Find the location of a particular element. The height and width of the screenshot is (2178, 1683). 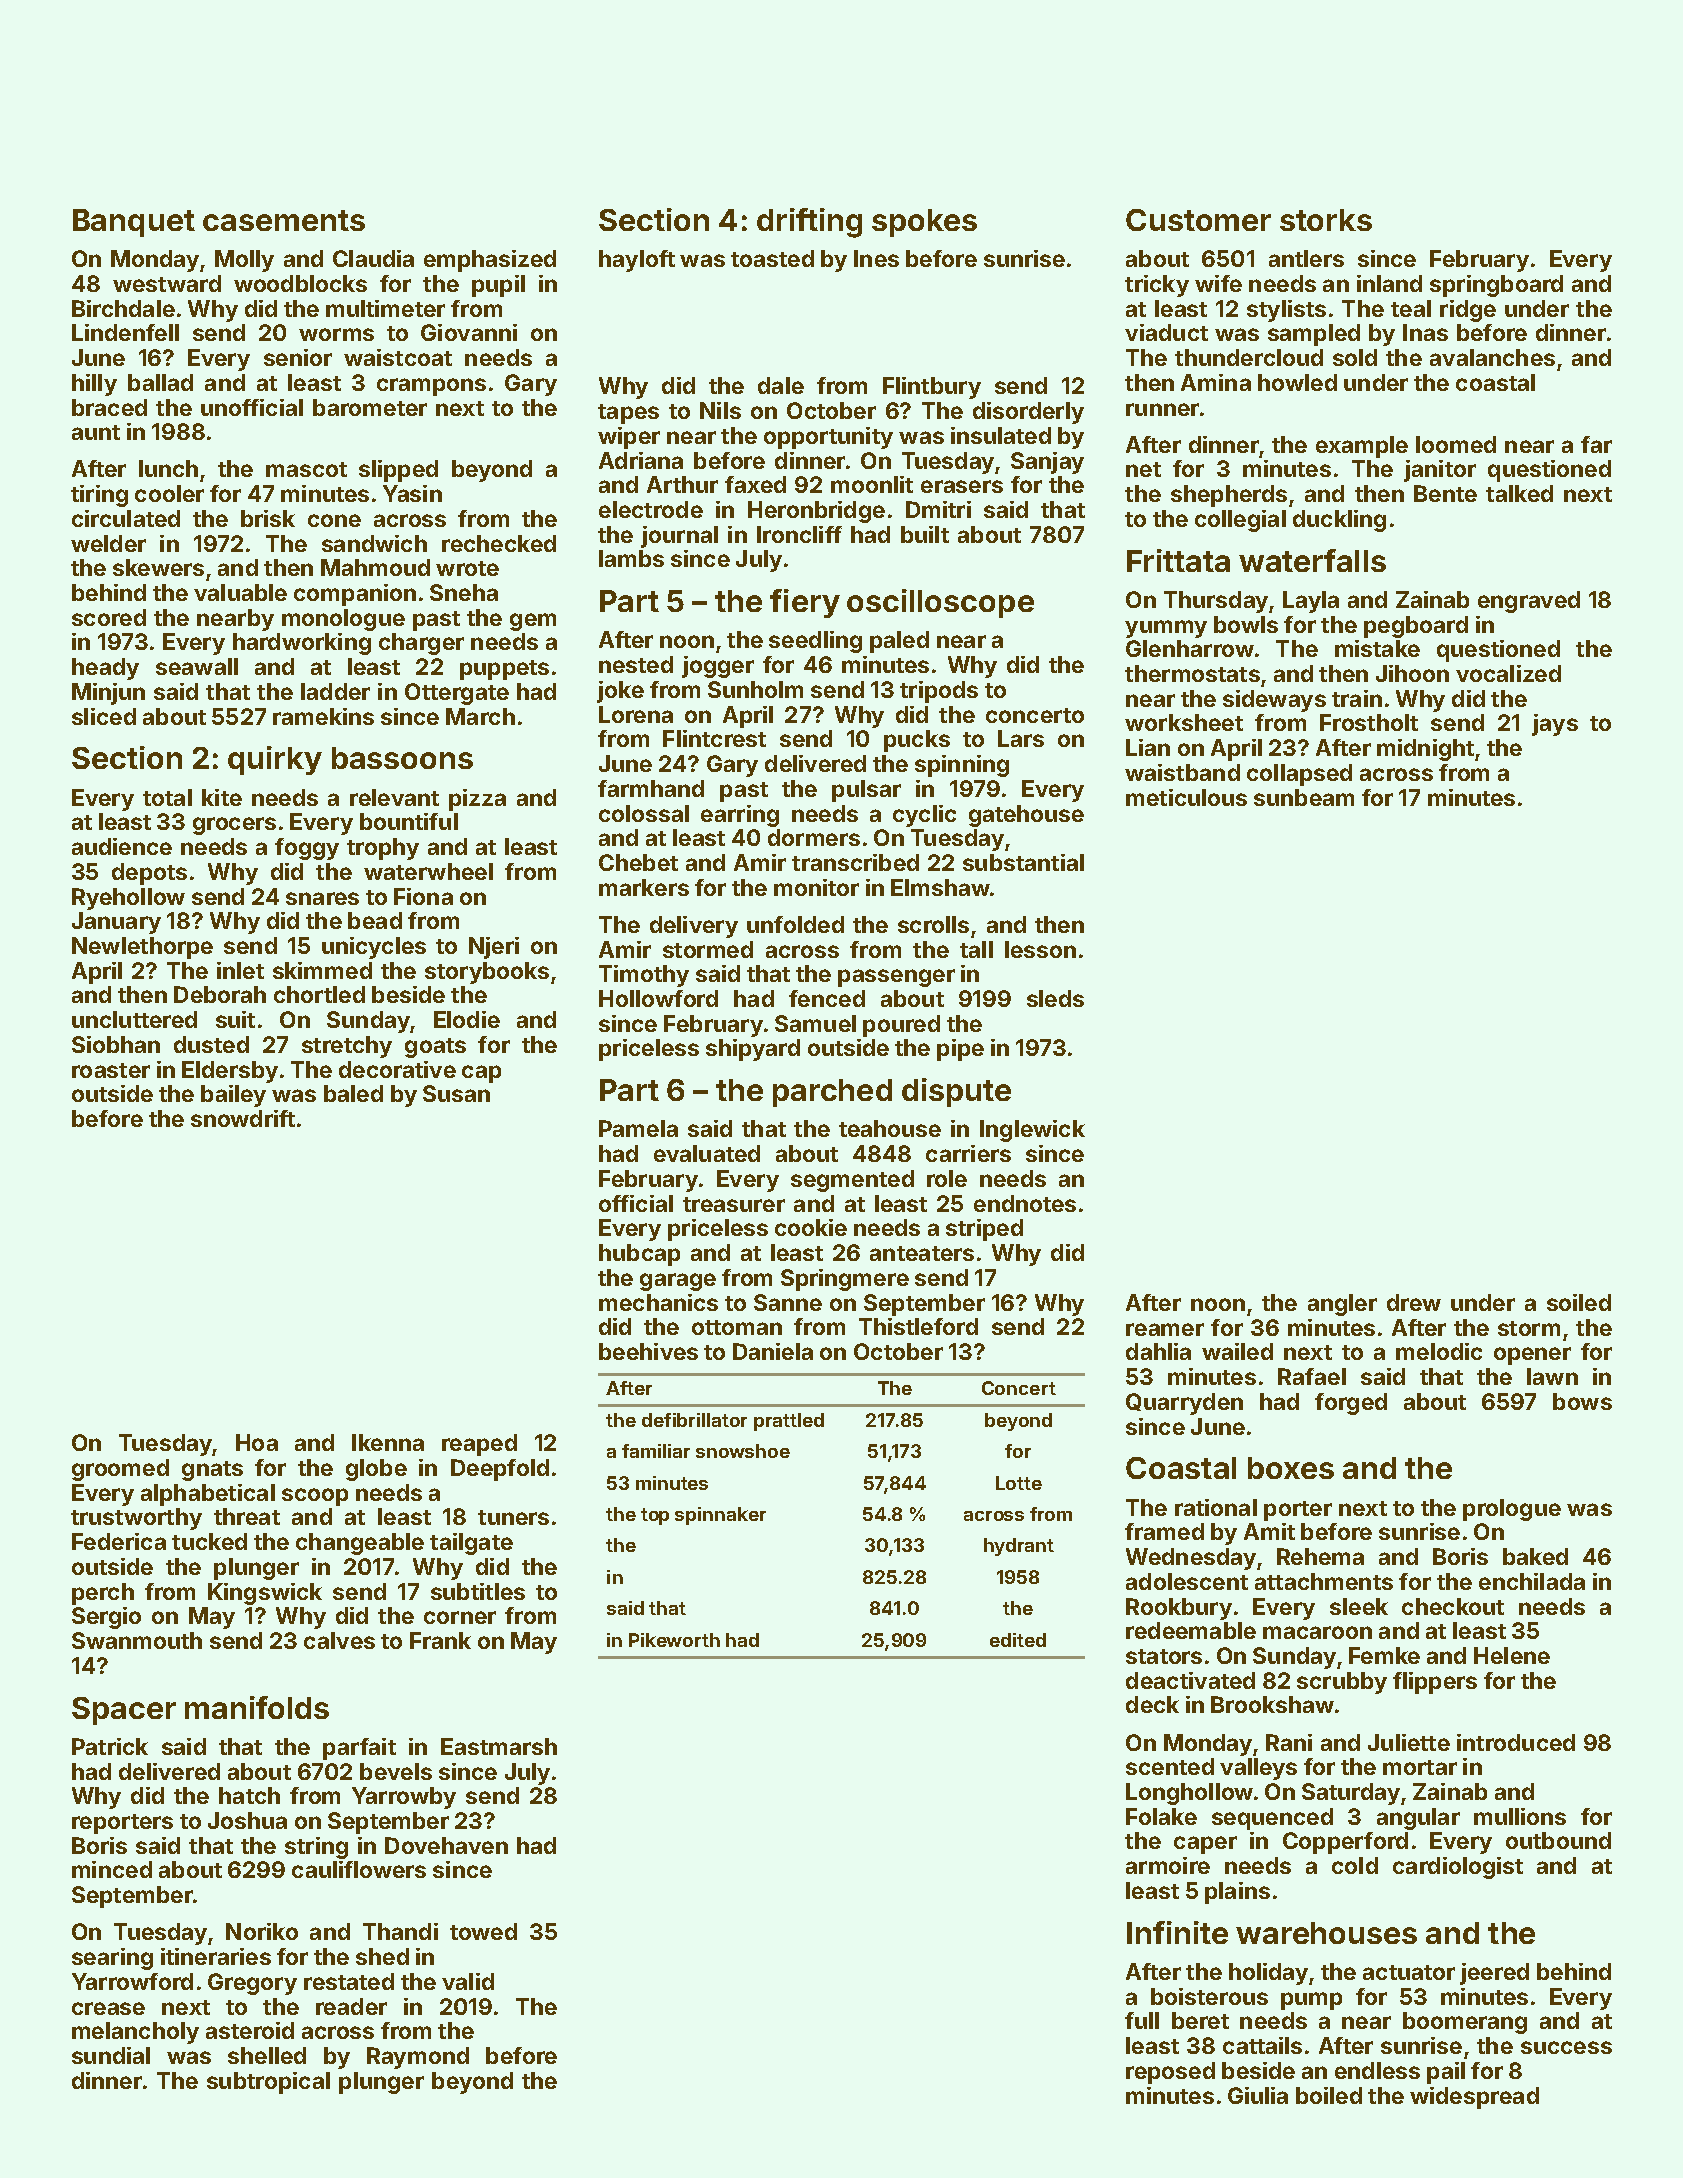

hubcap is located at coordinates (639, 1255).
